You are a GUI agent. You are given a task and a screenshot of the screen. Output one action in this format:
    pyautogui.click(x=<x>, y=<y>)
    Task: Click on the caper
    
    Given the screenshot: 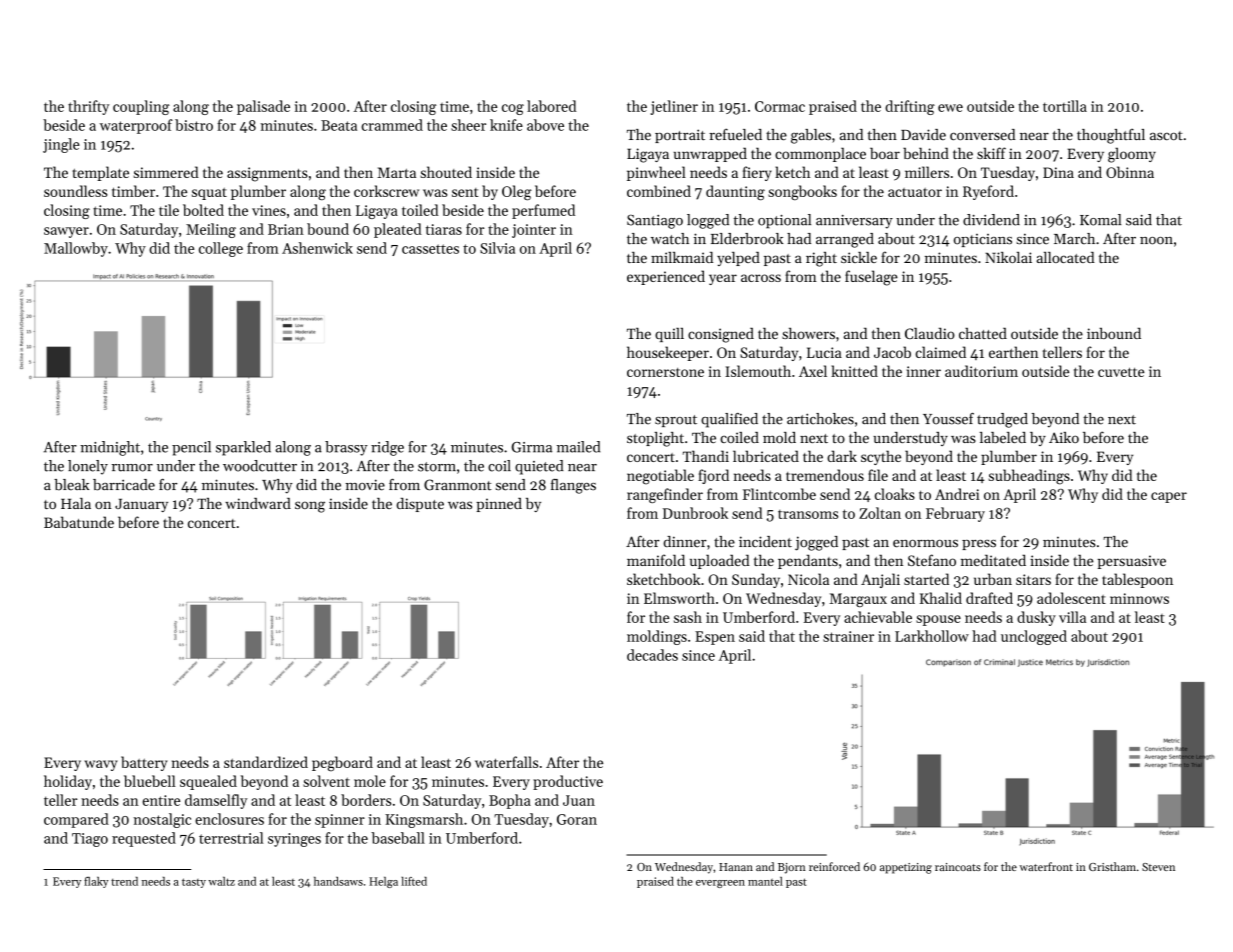 What is the action you would take?
    pyautogui.click(x=1169, y=497)
